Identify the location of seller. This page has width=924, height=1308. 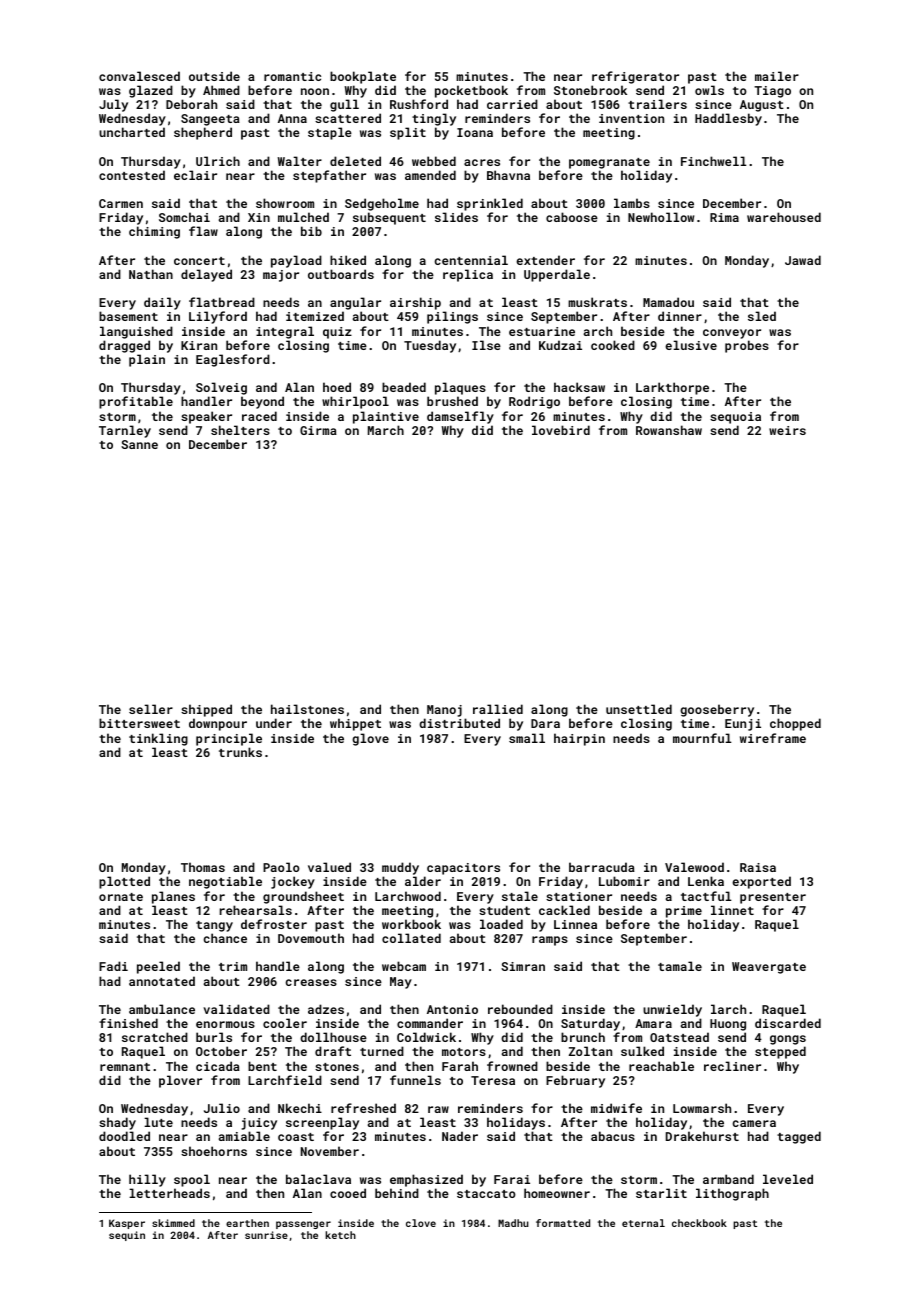
(151, 709).
